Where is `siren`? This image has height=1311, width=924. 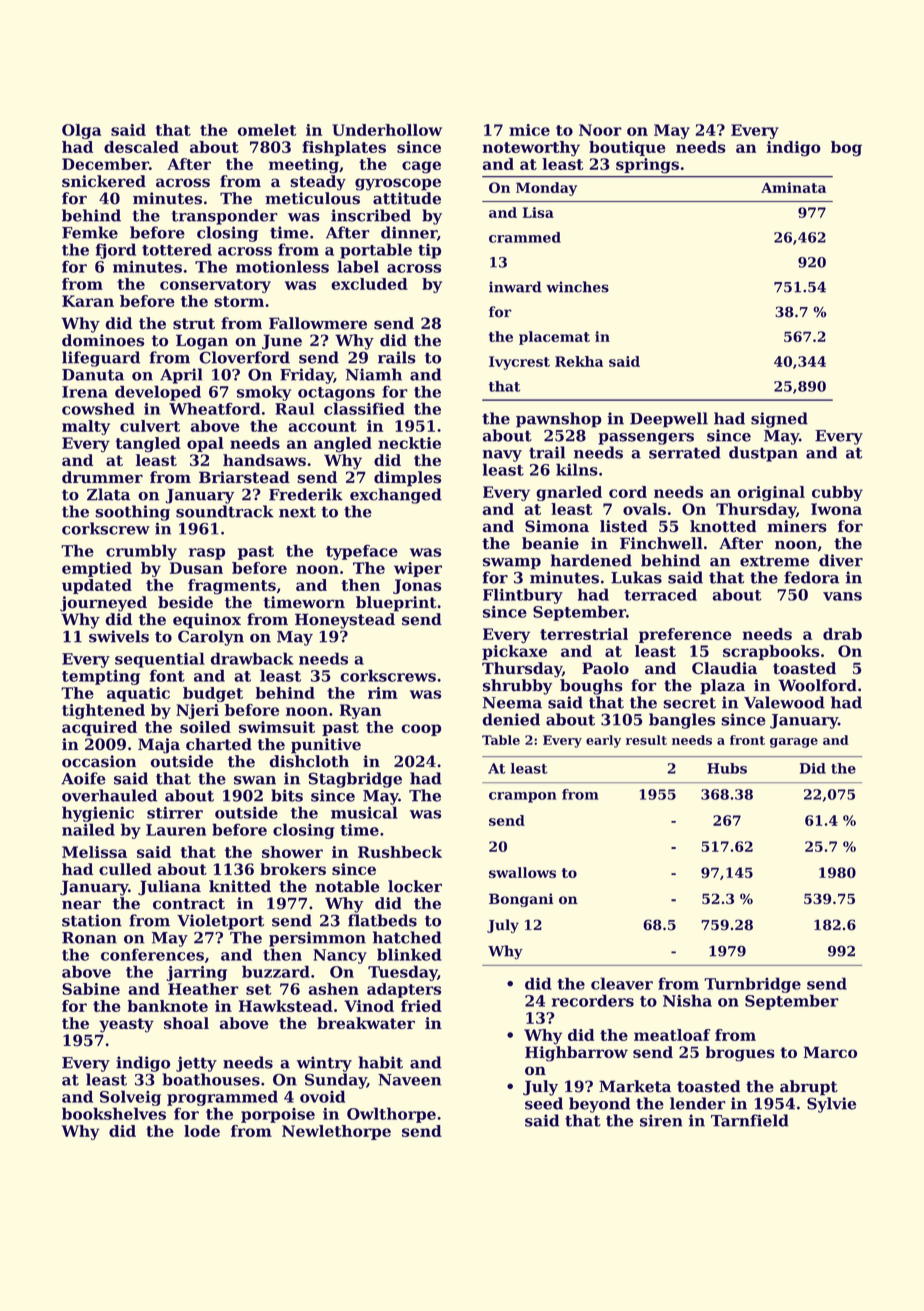 siren is located at coordinates (661, 1120).
